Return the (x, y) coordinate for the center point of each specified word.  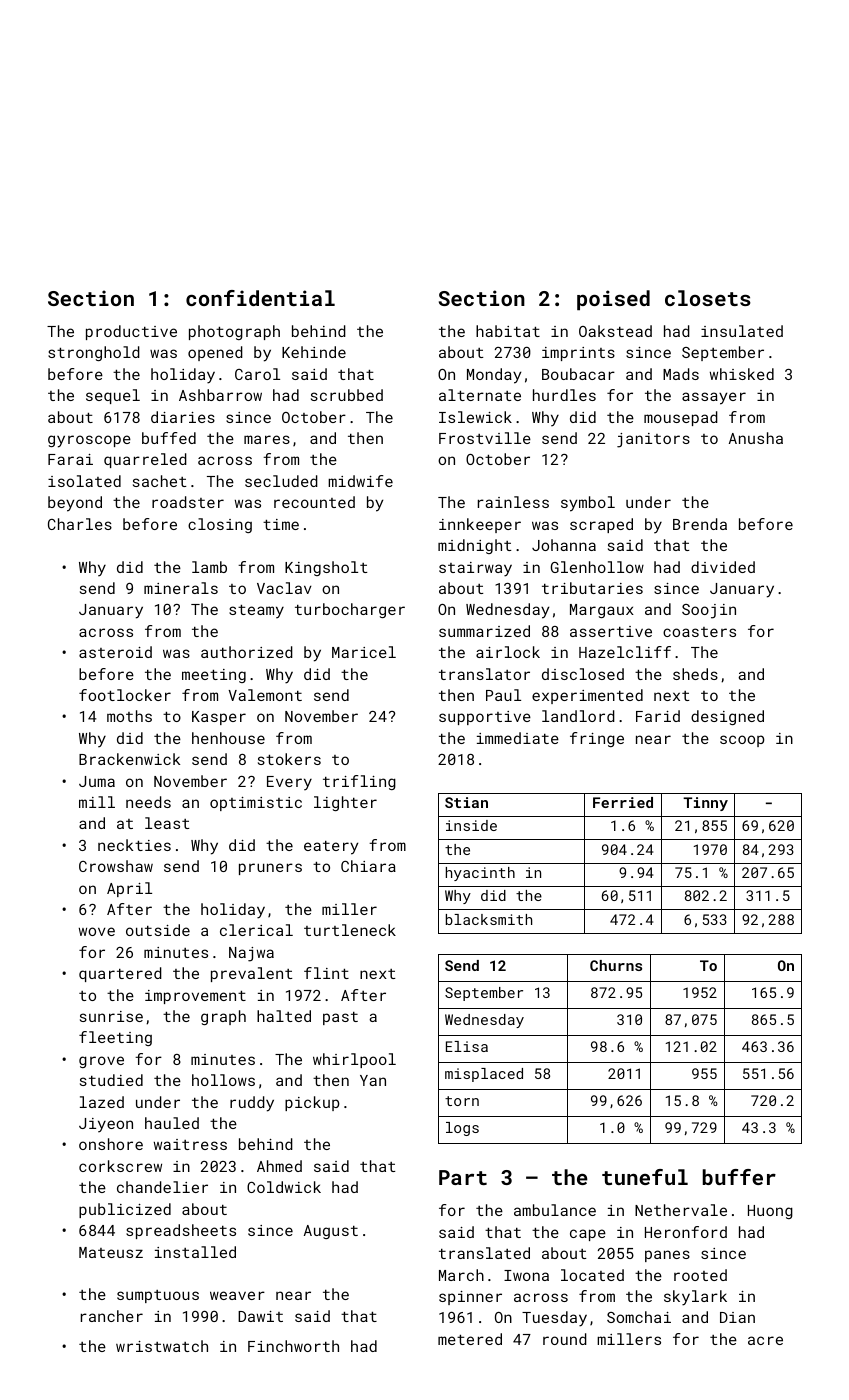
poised (613, 300)
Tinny (705, 804)
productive (131, 332)
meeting (214, 676)
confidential (260, 298)
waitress (190, 1144)
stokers (289, 759)
